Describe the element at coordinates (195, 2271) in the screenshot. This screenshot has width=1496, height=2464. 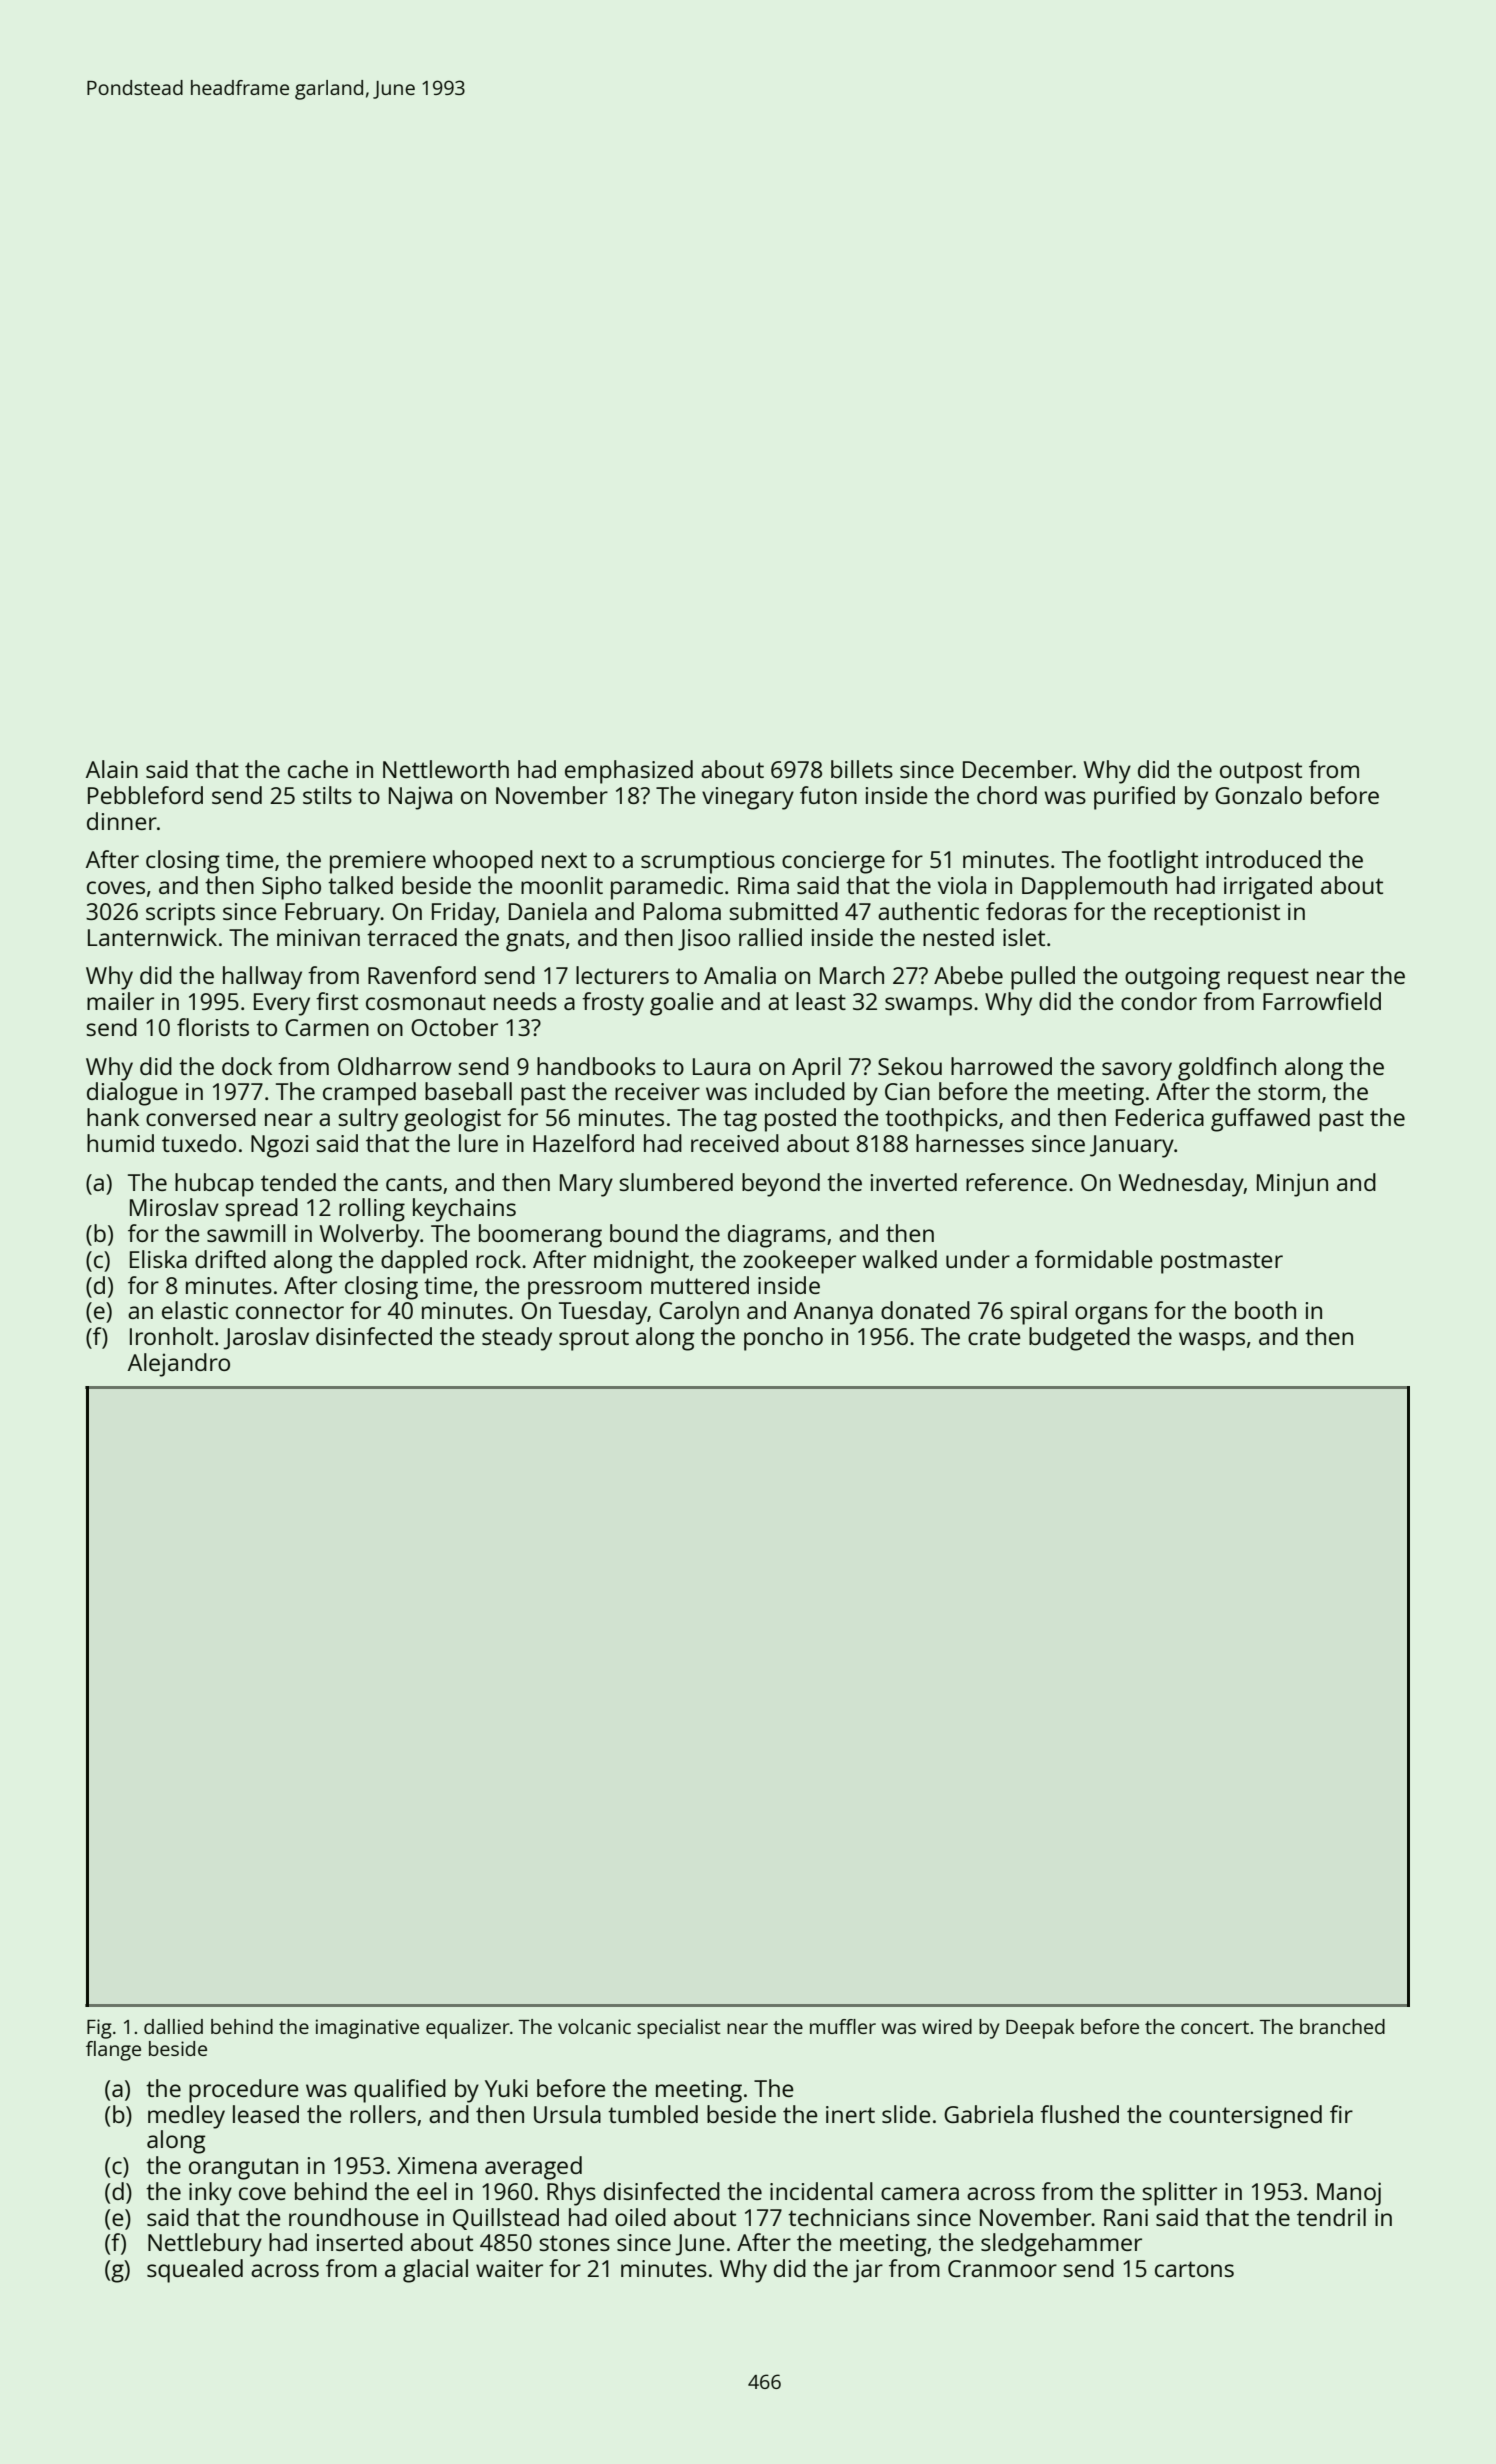
I see `squealed` at that location.
